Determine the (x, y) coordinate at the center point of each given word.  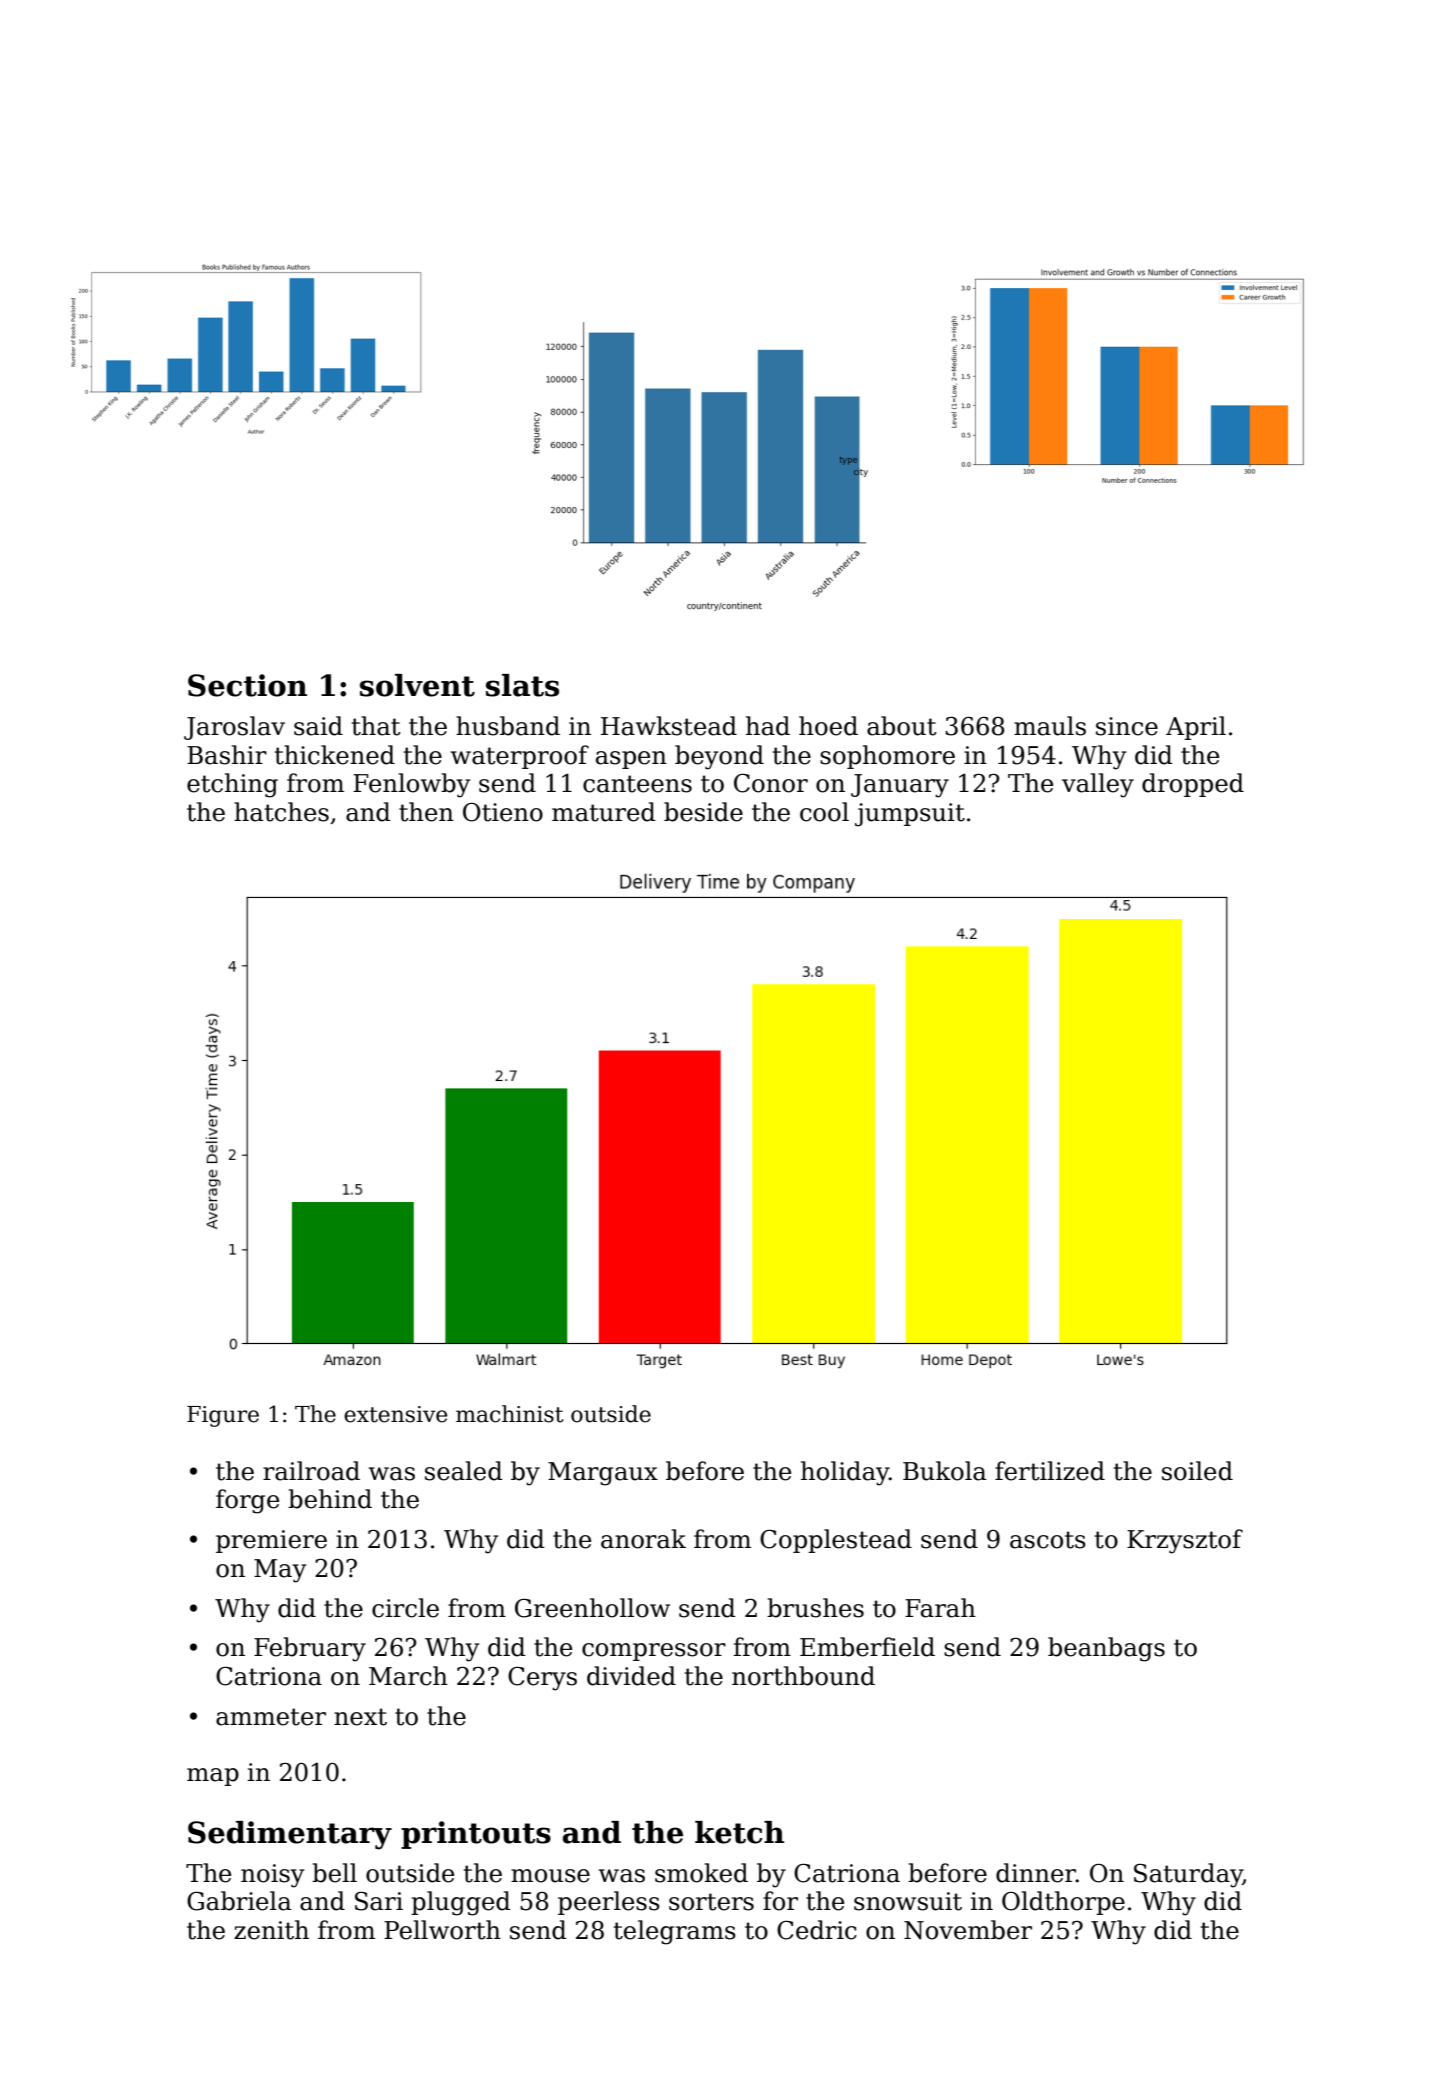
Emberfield (867, 1647)
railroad (311, 1471)
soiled (1197, 1471)
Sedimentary (290, 1835)
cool (824, 812)
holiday (845, 1473)
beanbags (1106, 1649)
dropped (1193, 785)
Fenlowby (411, 785)
